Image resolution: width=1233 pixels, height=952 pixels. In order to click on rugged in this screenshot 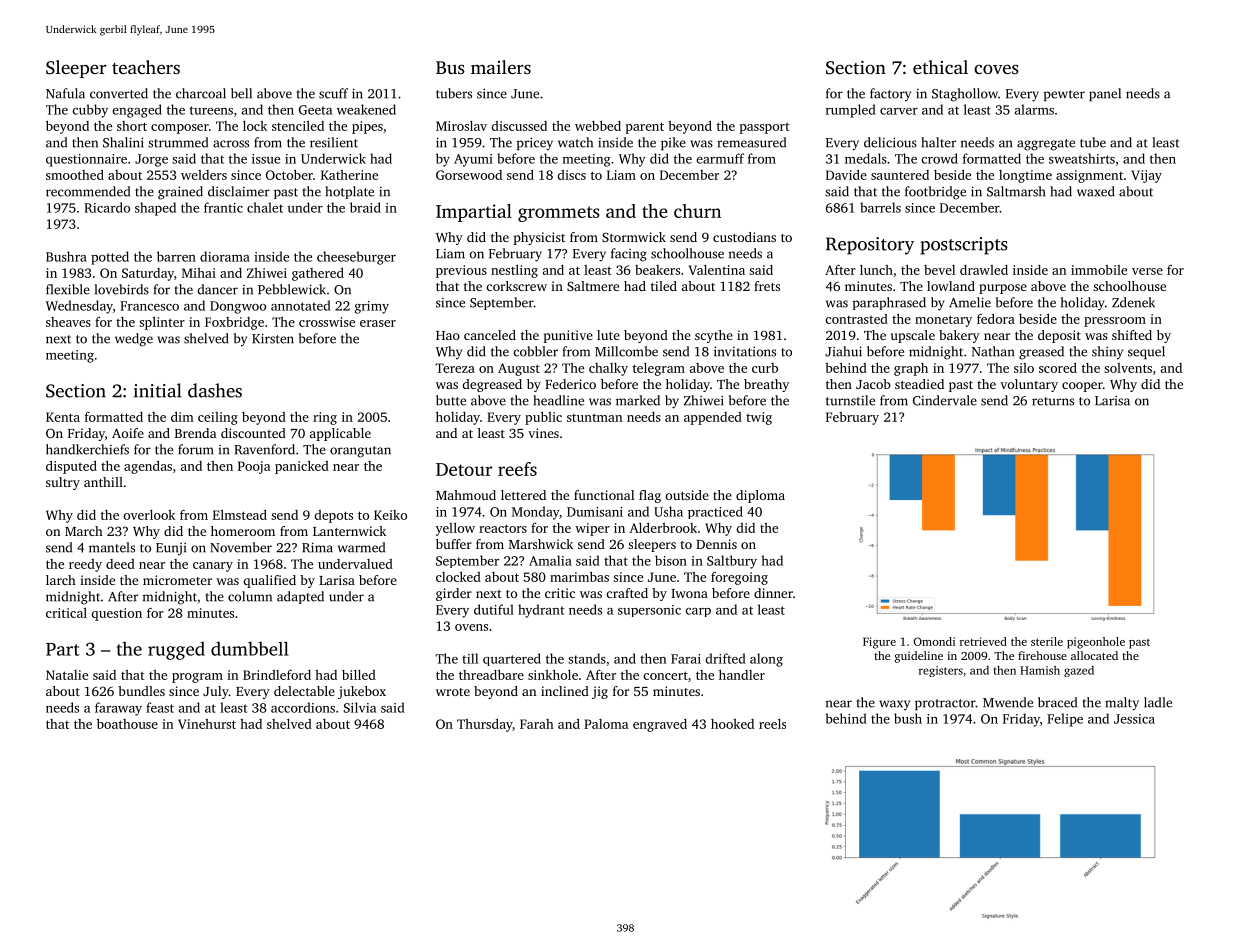, I will do `click(176, 651)`.
